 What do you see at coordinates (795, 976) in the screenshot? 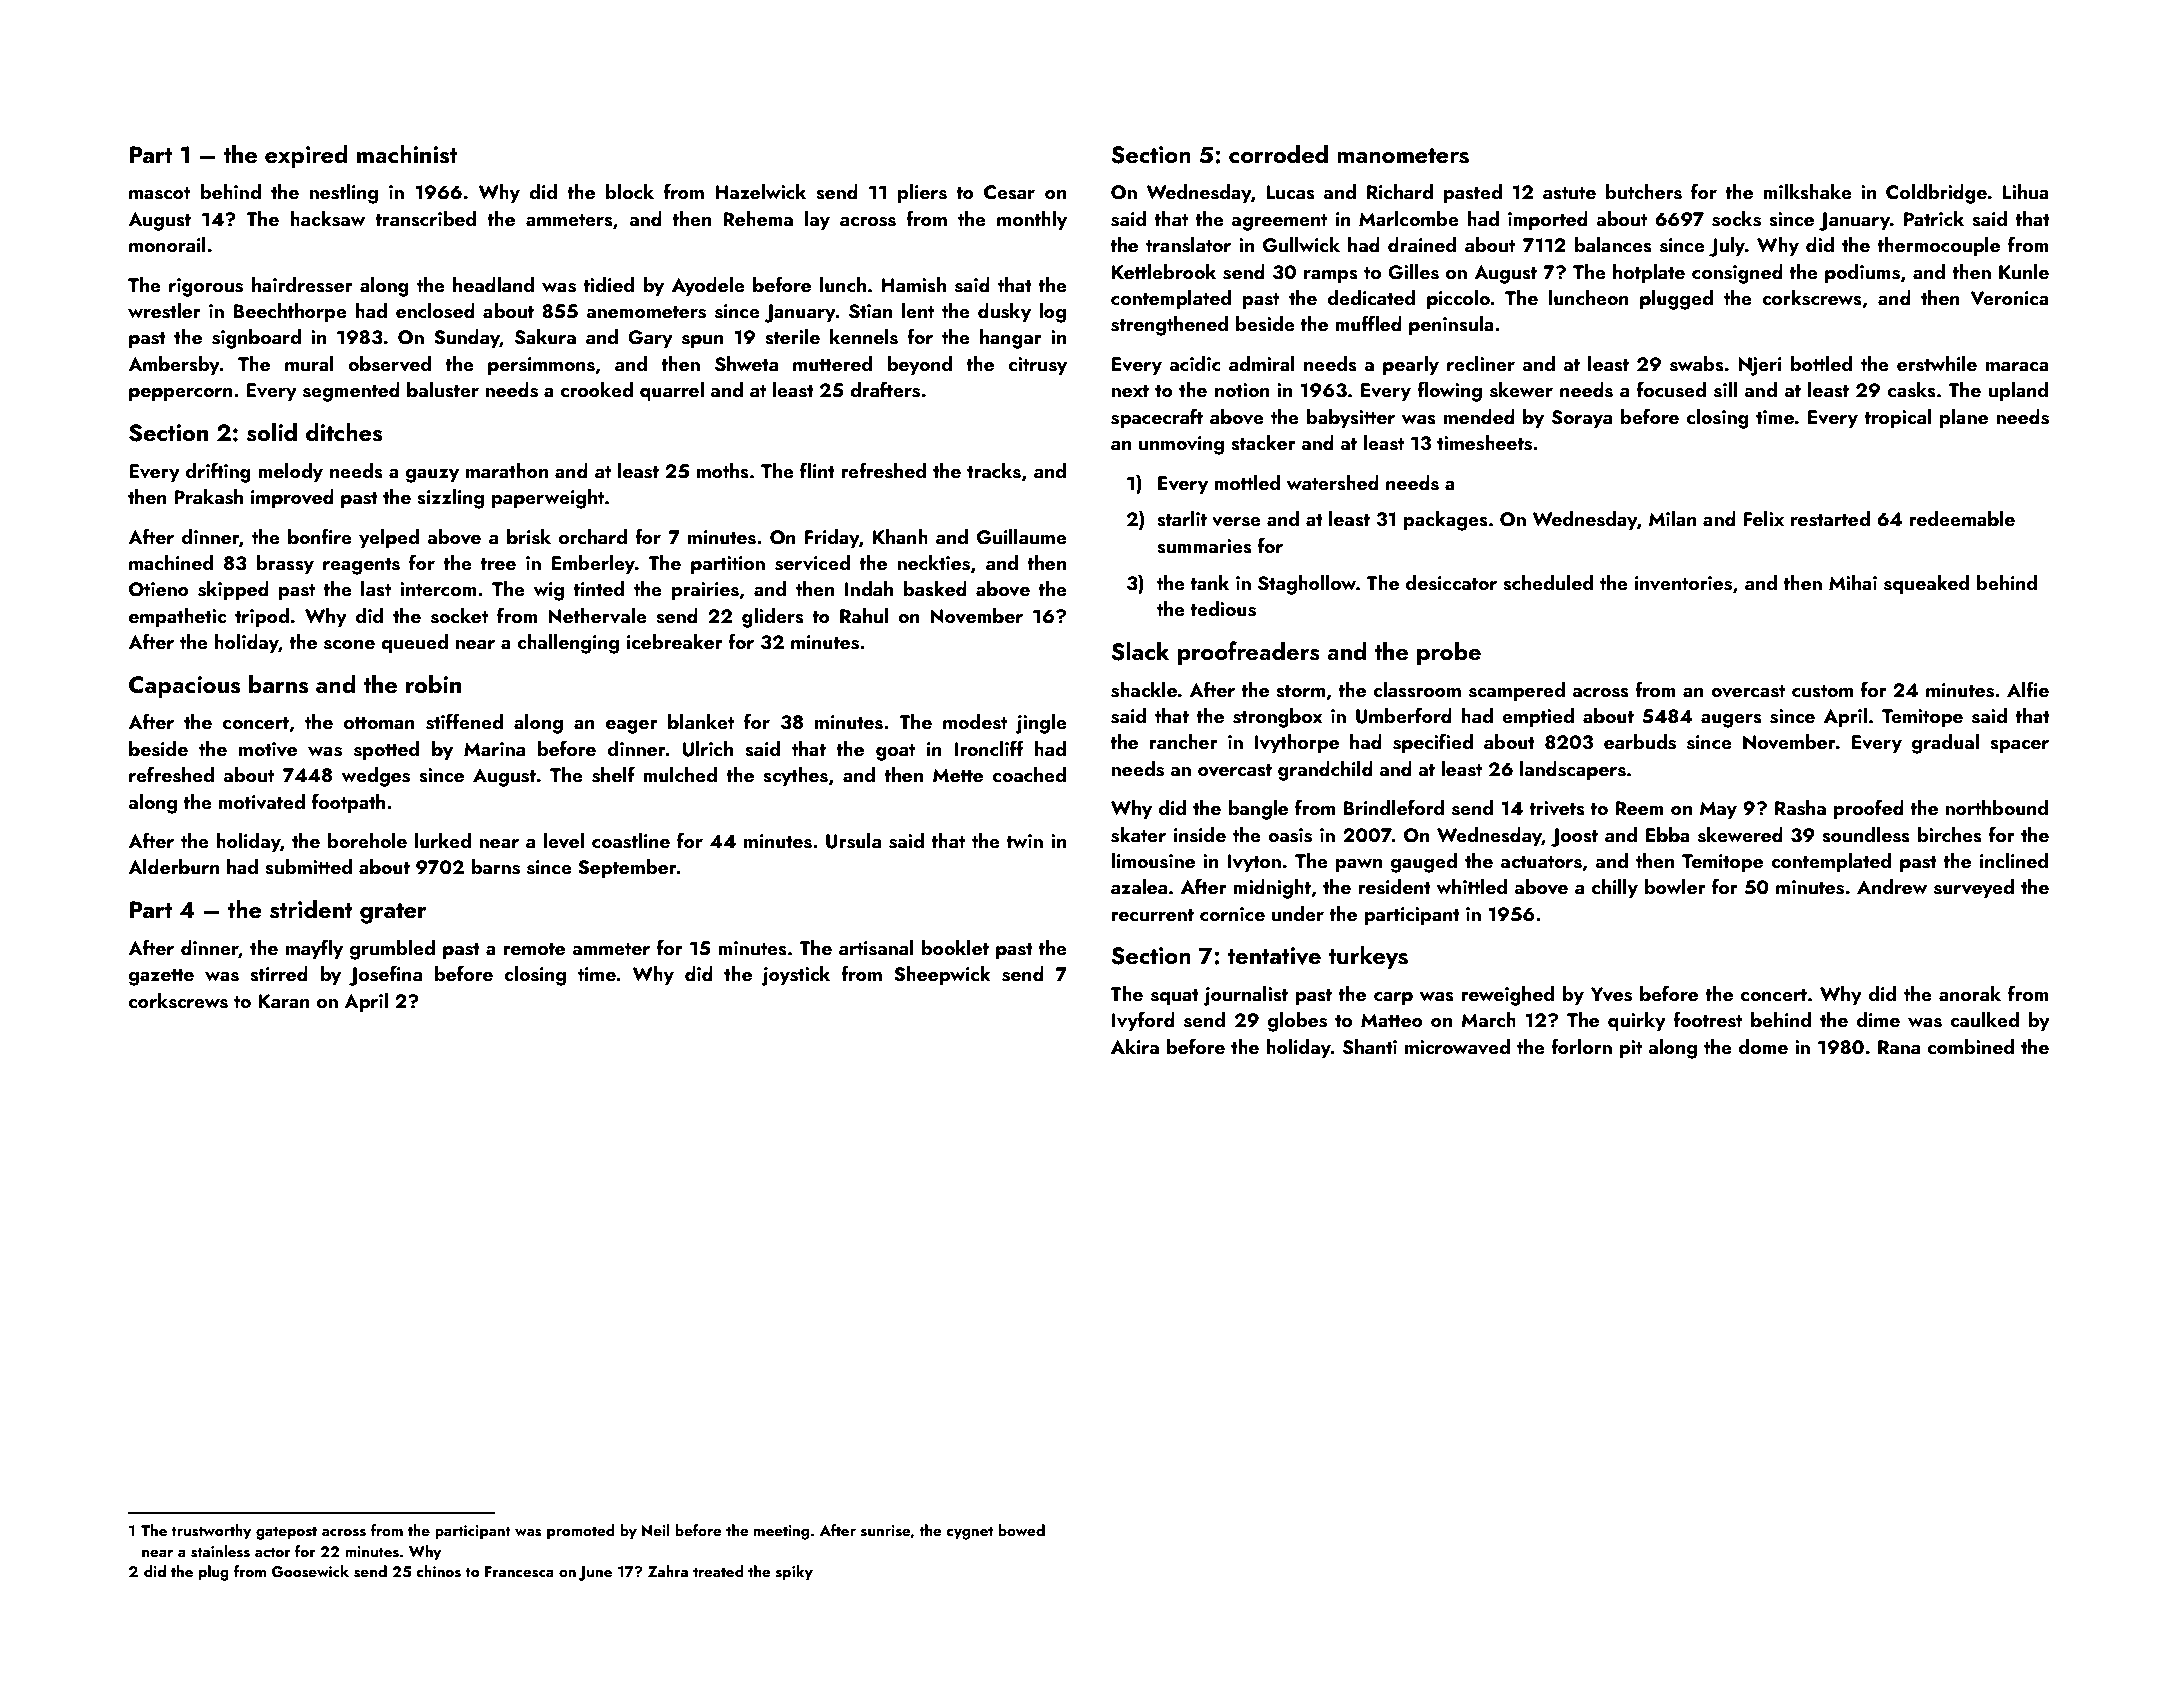
I see `joystick` at bounding box center [795, 976].
